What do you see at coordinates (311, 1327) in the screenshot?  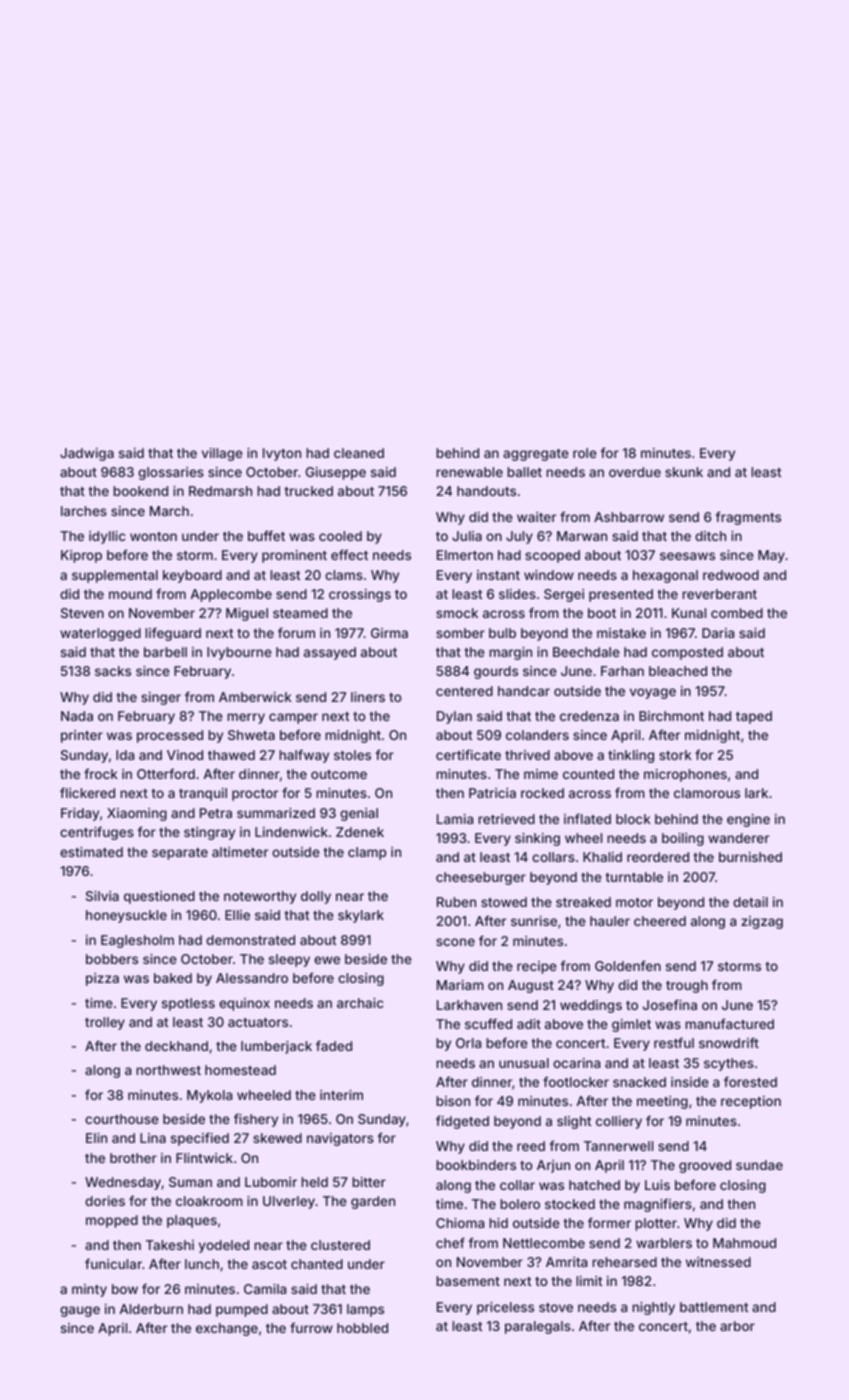 I see `furrow` at bounding box center [311, 1327].
